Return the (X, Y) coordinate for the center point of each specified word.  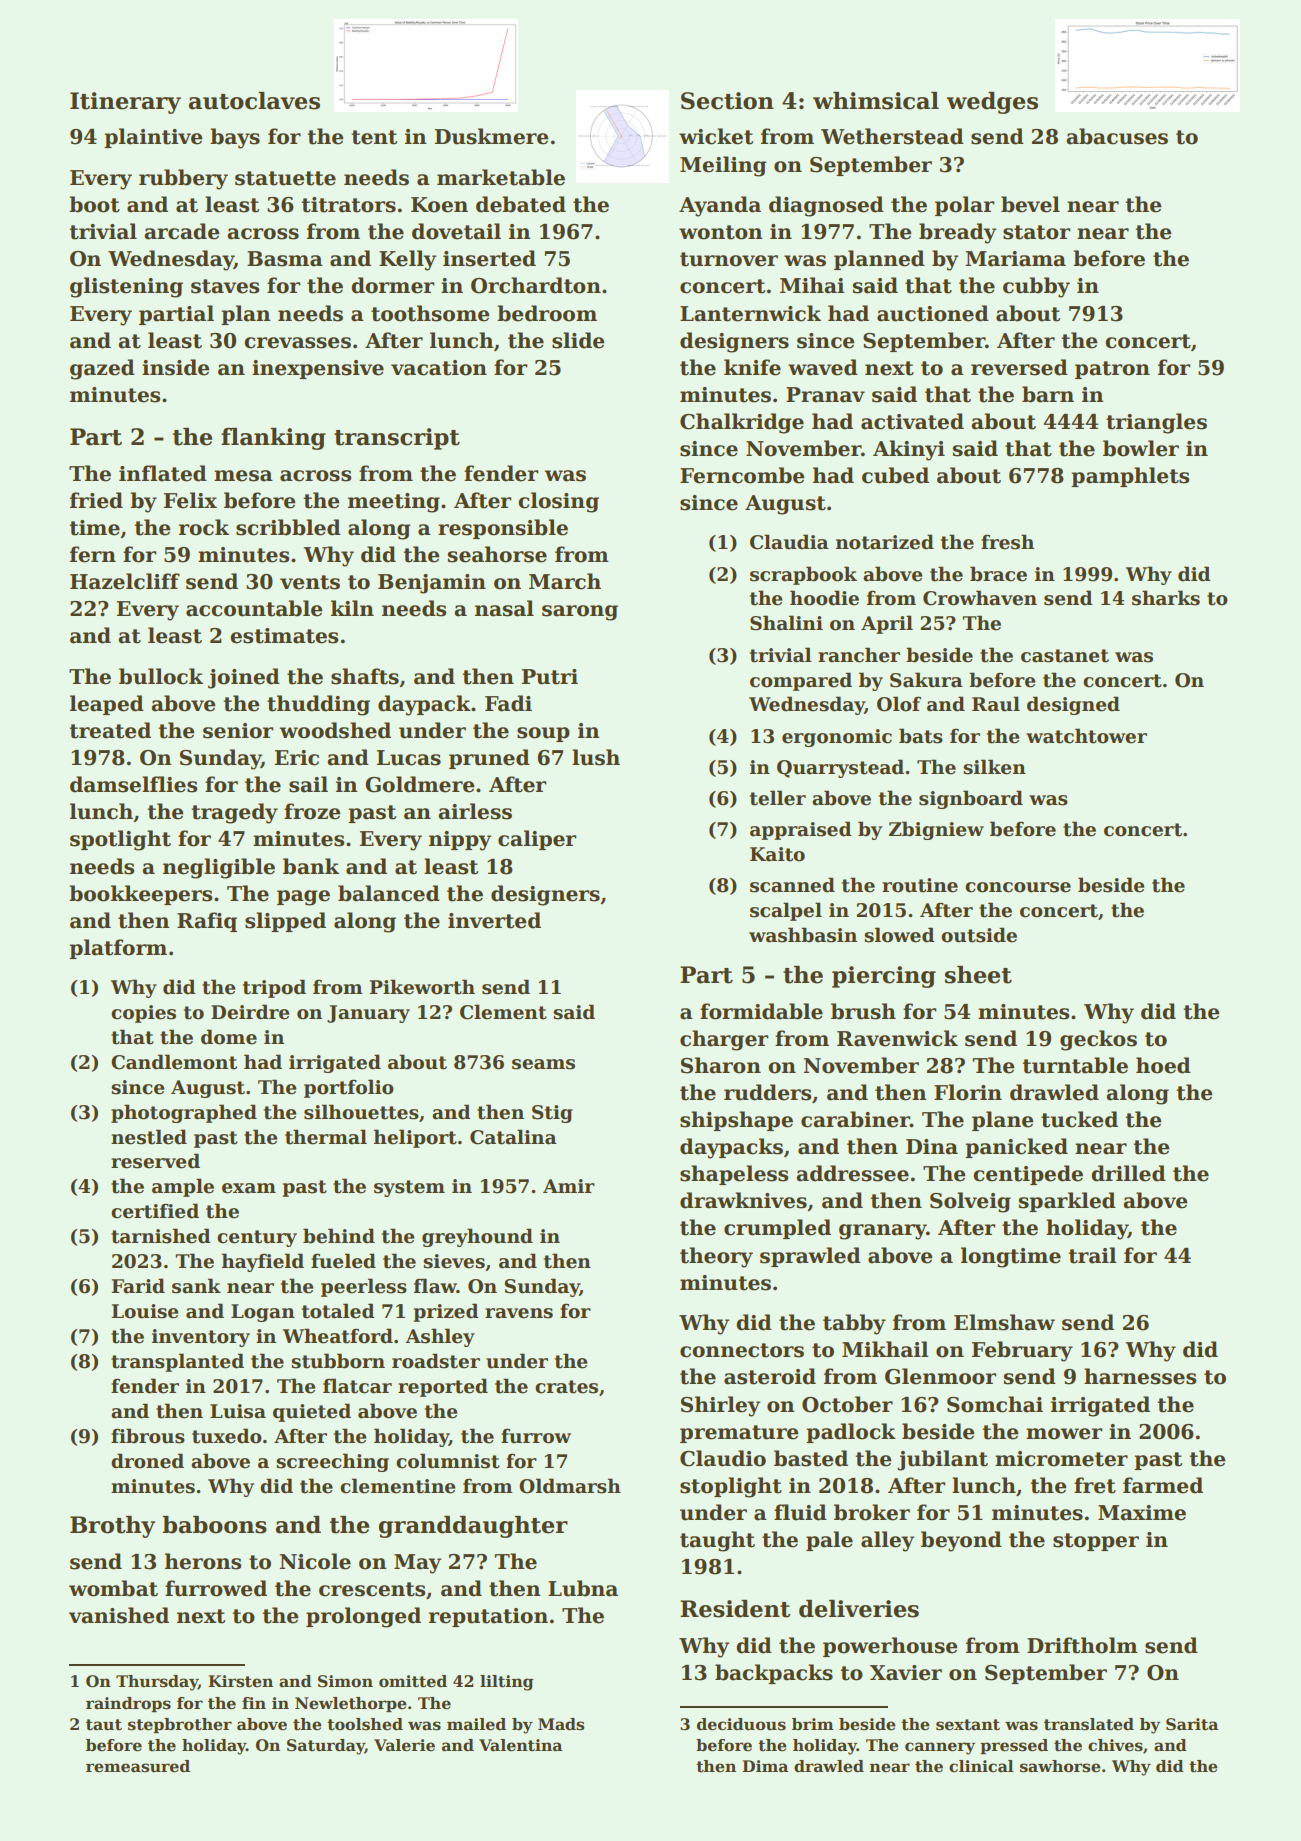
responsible (503, 529)
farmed (1163, 1485)
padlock (851, 1433)
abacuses (1117, 136)
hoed (1163, 1065)
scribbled (288, 527)
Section (727, 101)
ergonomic (837, 738)
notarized (885, 542)
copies (143, 1014)
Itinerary (125, 103)
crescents (372, 1589)
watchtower (1086, 736)
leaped (107, 705)
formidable (761, 1011)
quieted (312, 1412)
